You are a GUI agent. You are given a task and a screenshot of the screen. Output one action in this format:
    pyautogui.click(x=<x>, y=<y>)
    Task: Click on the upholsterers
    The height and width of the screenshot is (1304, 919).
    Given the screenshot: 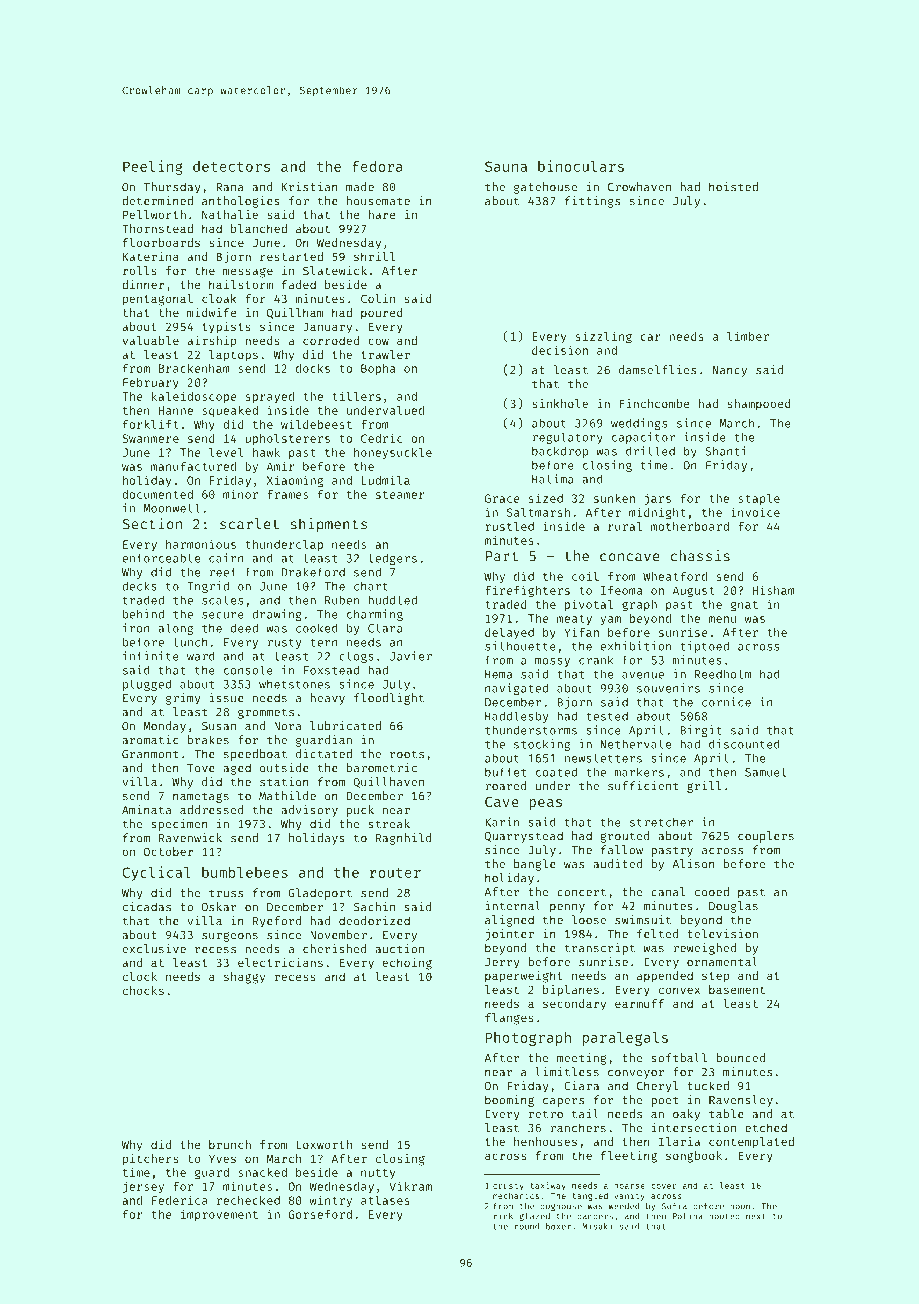 What is the action you would take?
    pyautogui.click(x=287, y=439)
